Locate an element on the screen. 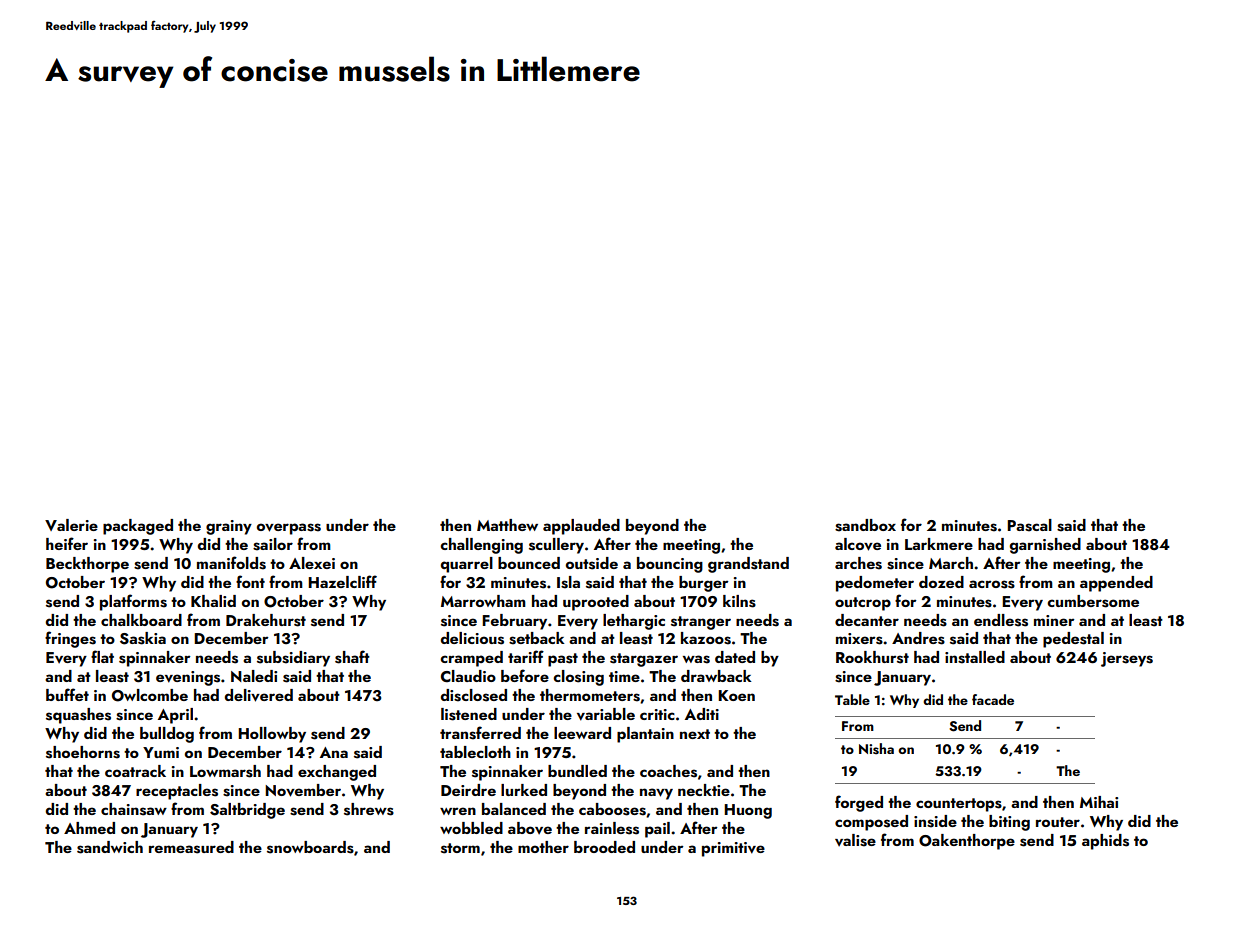  overpass is located at coordinates (289, 529).
